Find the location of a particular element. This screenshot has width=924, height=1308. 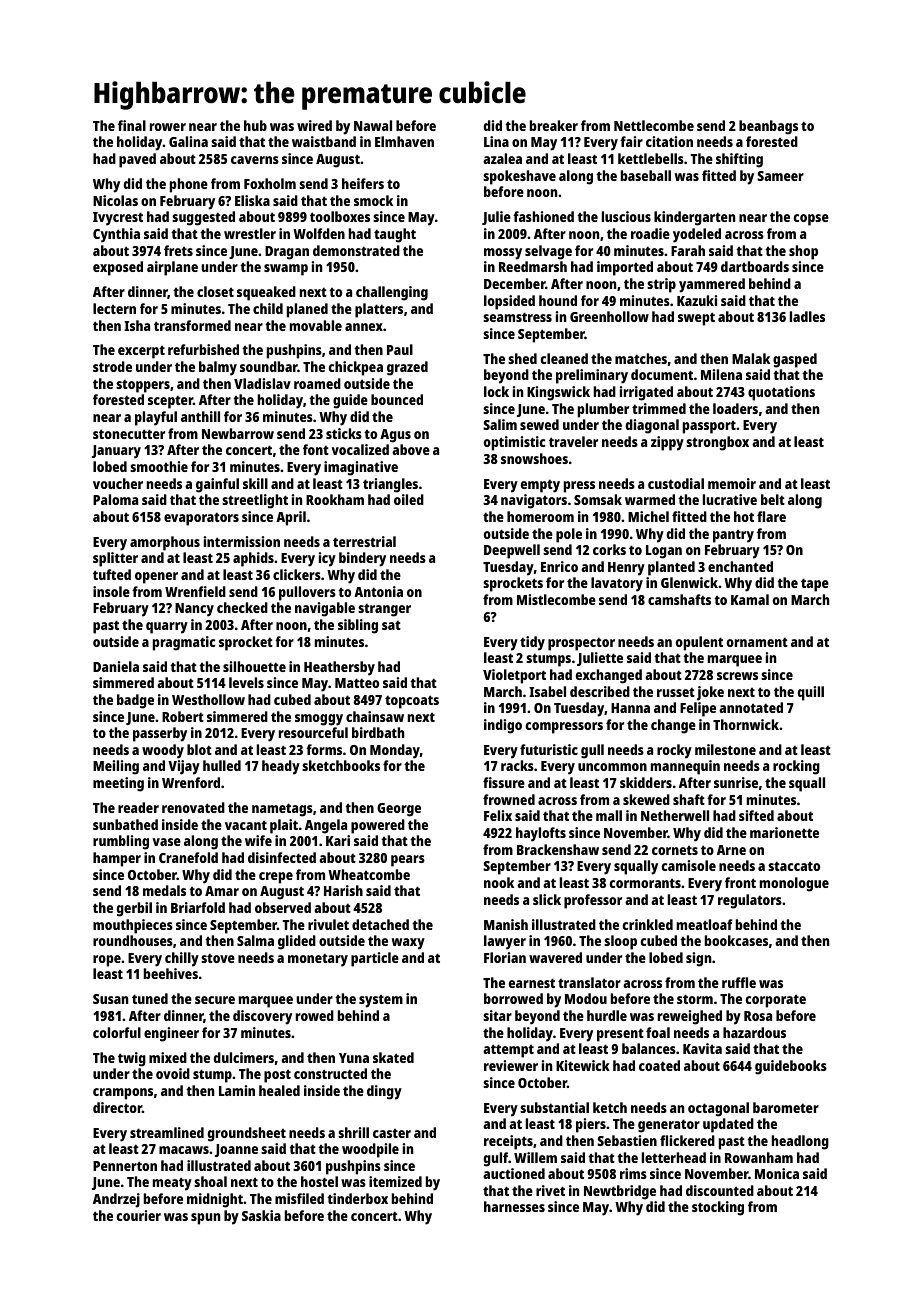

taught is located at coordinates (395, 235).
